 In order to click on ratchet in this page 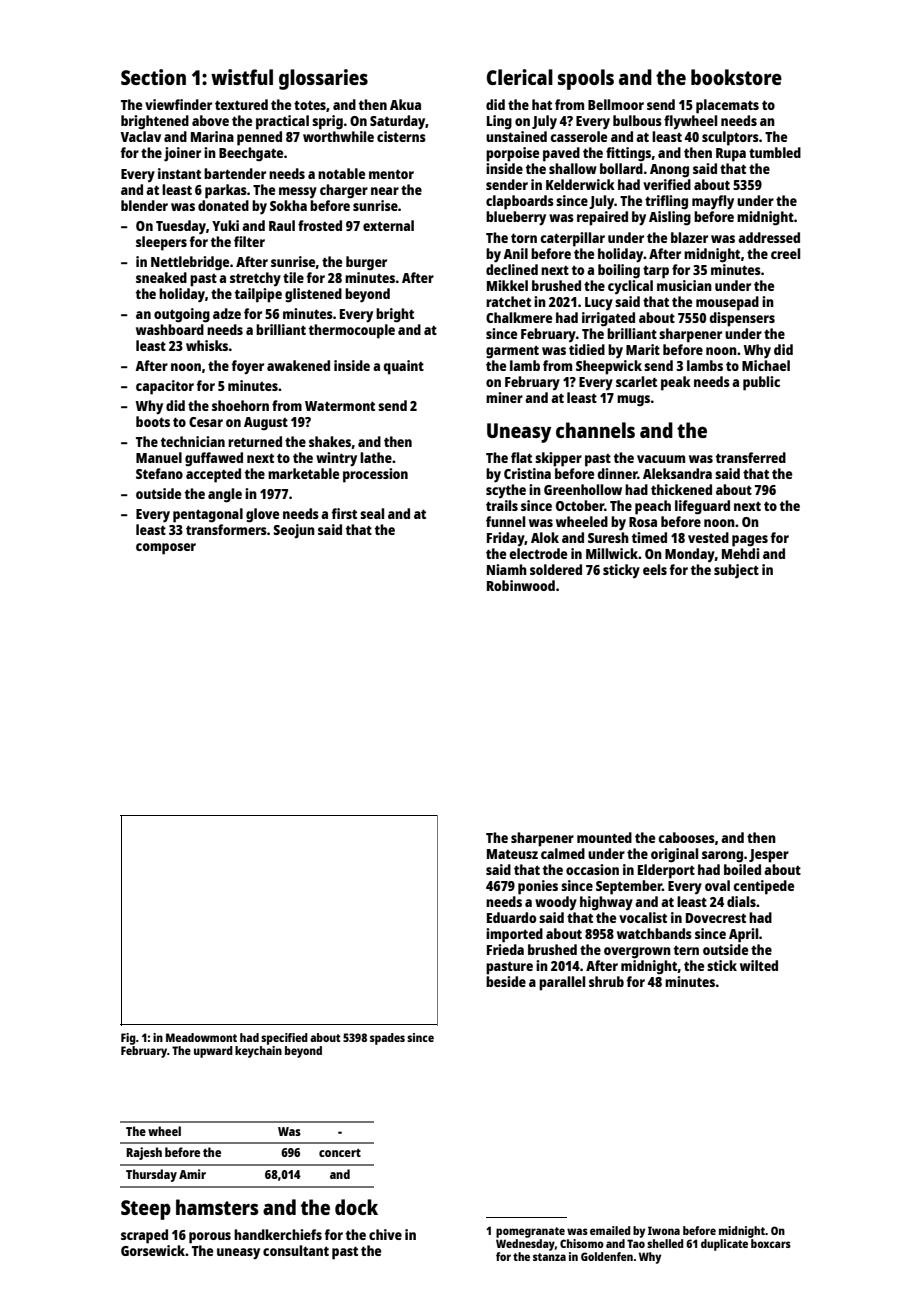, I will do `click(508, 301)`.
